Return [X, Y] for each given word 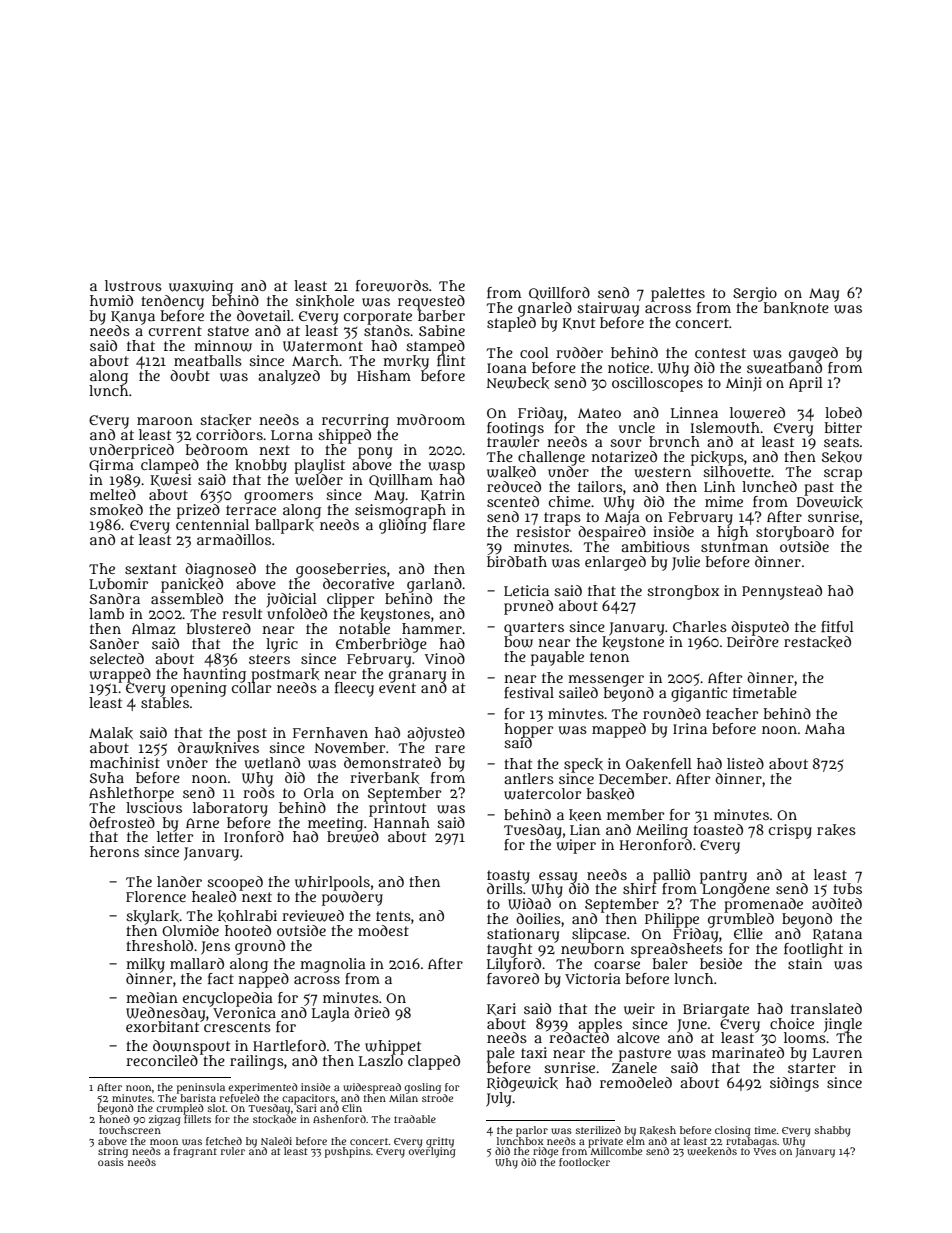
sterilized [598, 1130]
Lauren [837, 1053]
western [662, 472]
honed [114, 1119]
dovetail [264, 315]
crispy [790, 831]
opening [199, 689]
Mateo [599, 413]
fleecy [354, 689]
